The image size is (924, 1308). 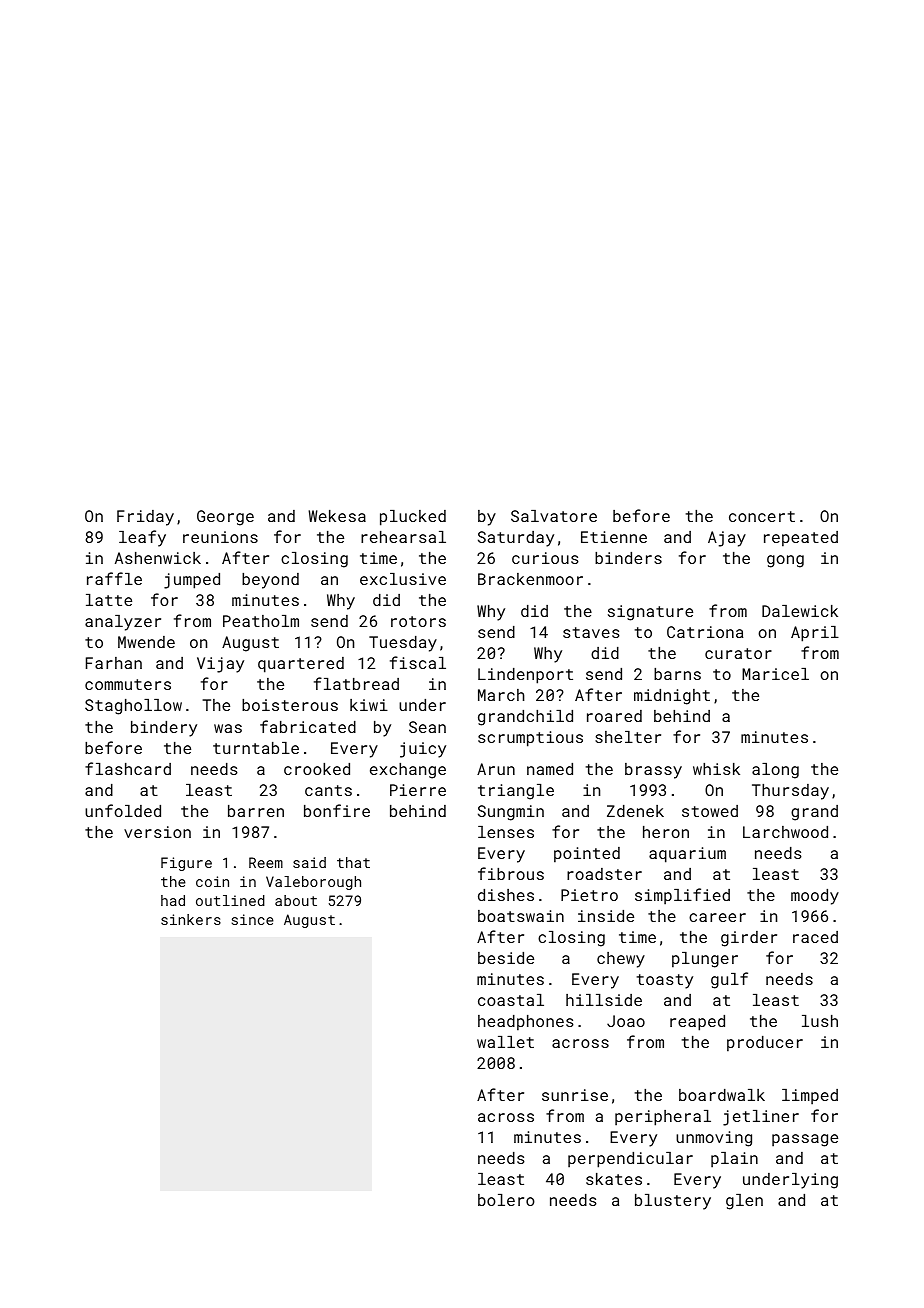 I want to click on jetliner, so click(x=761, y=1118).
